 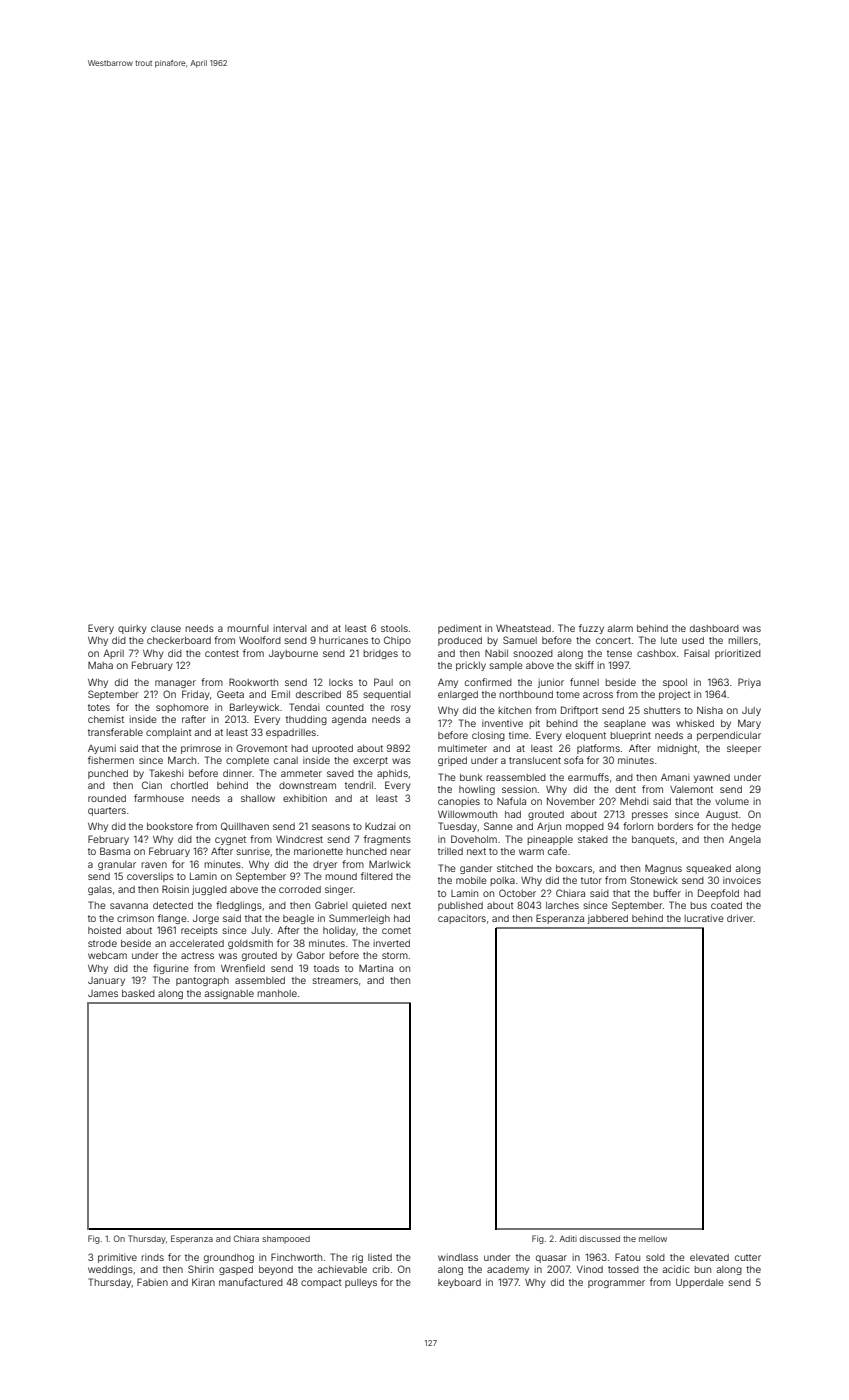 I want to click on dashboard, so click(x=714, y=628).
